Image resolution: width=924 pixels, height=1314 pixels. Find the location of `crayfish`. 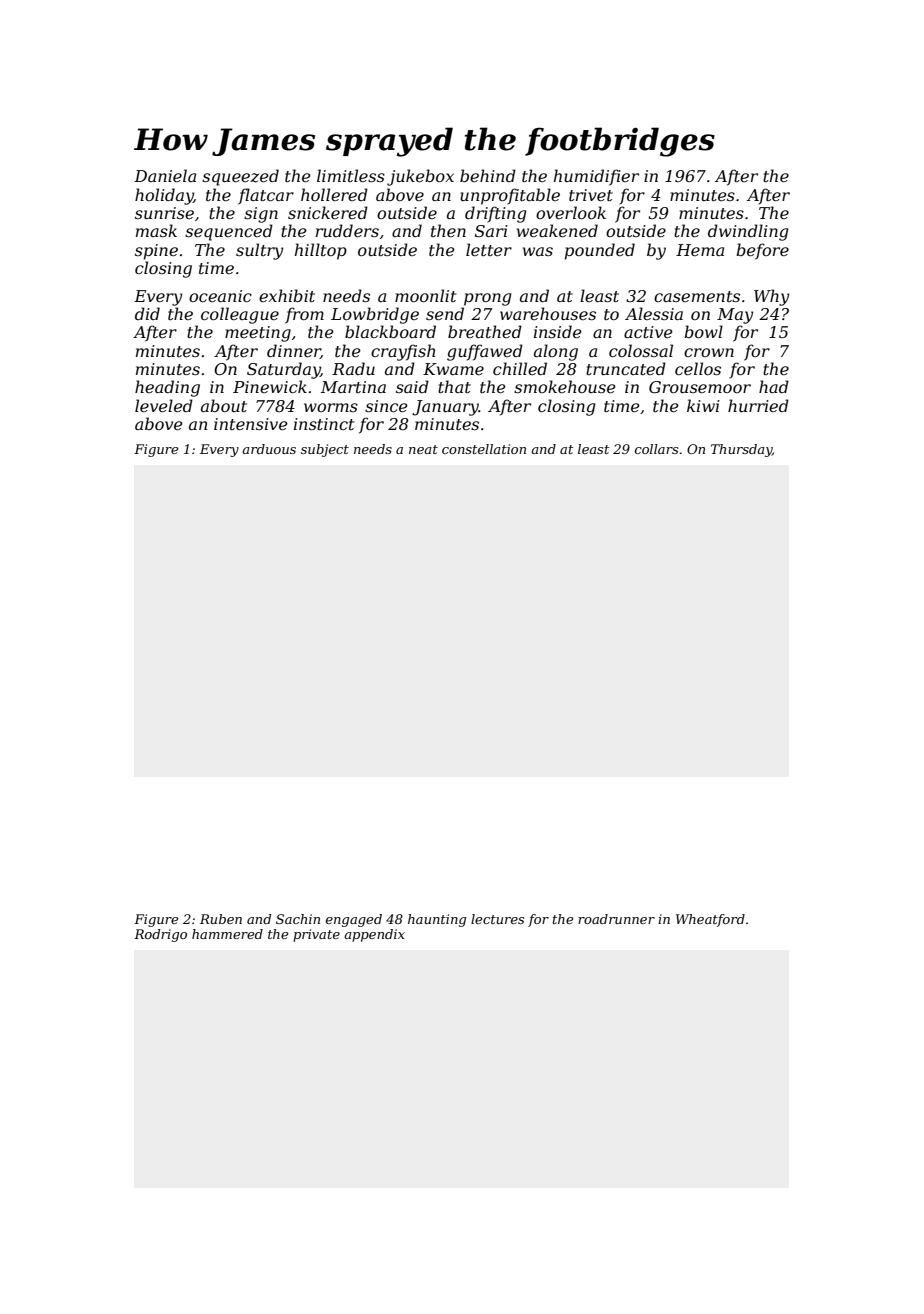

crayfish is located at coordinates (403, 352).
